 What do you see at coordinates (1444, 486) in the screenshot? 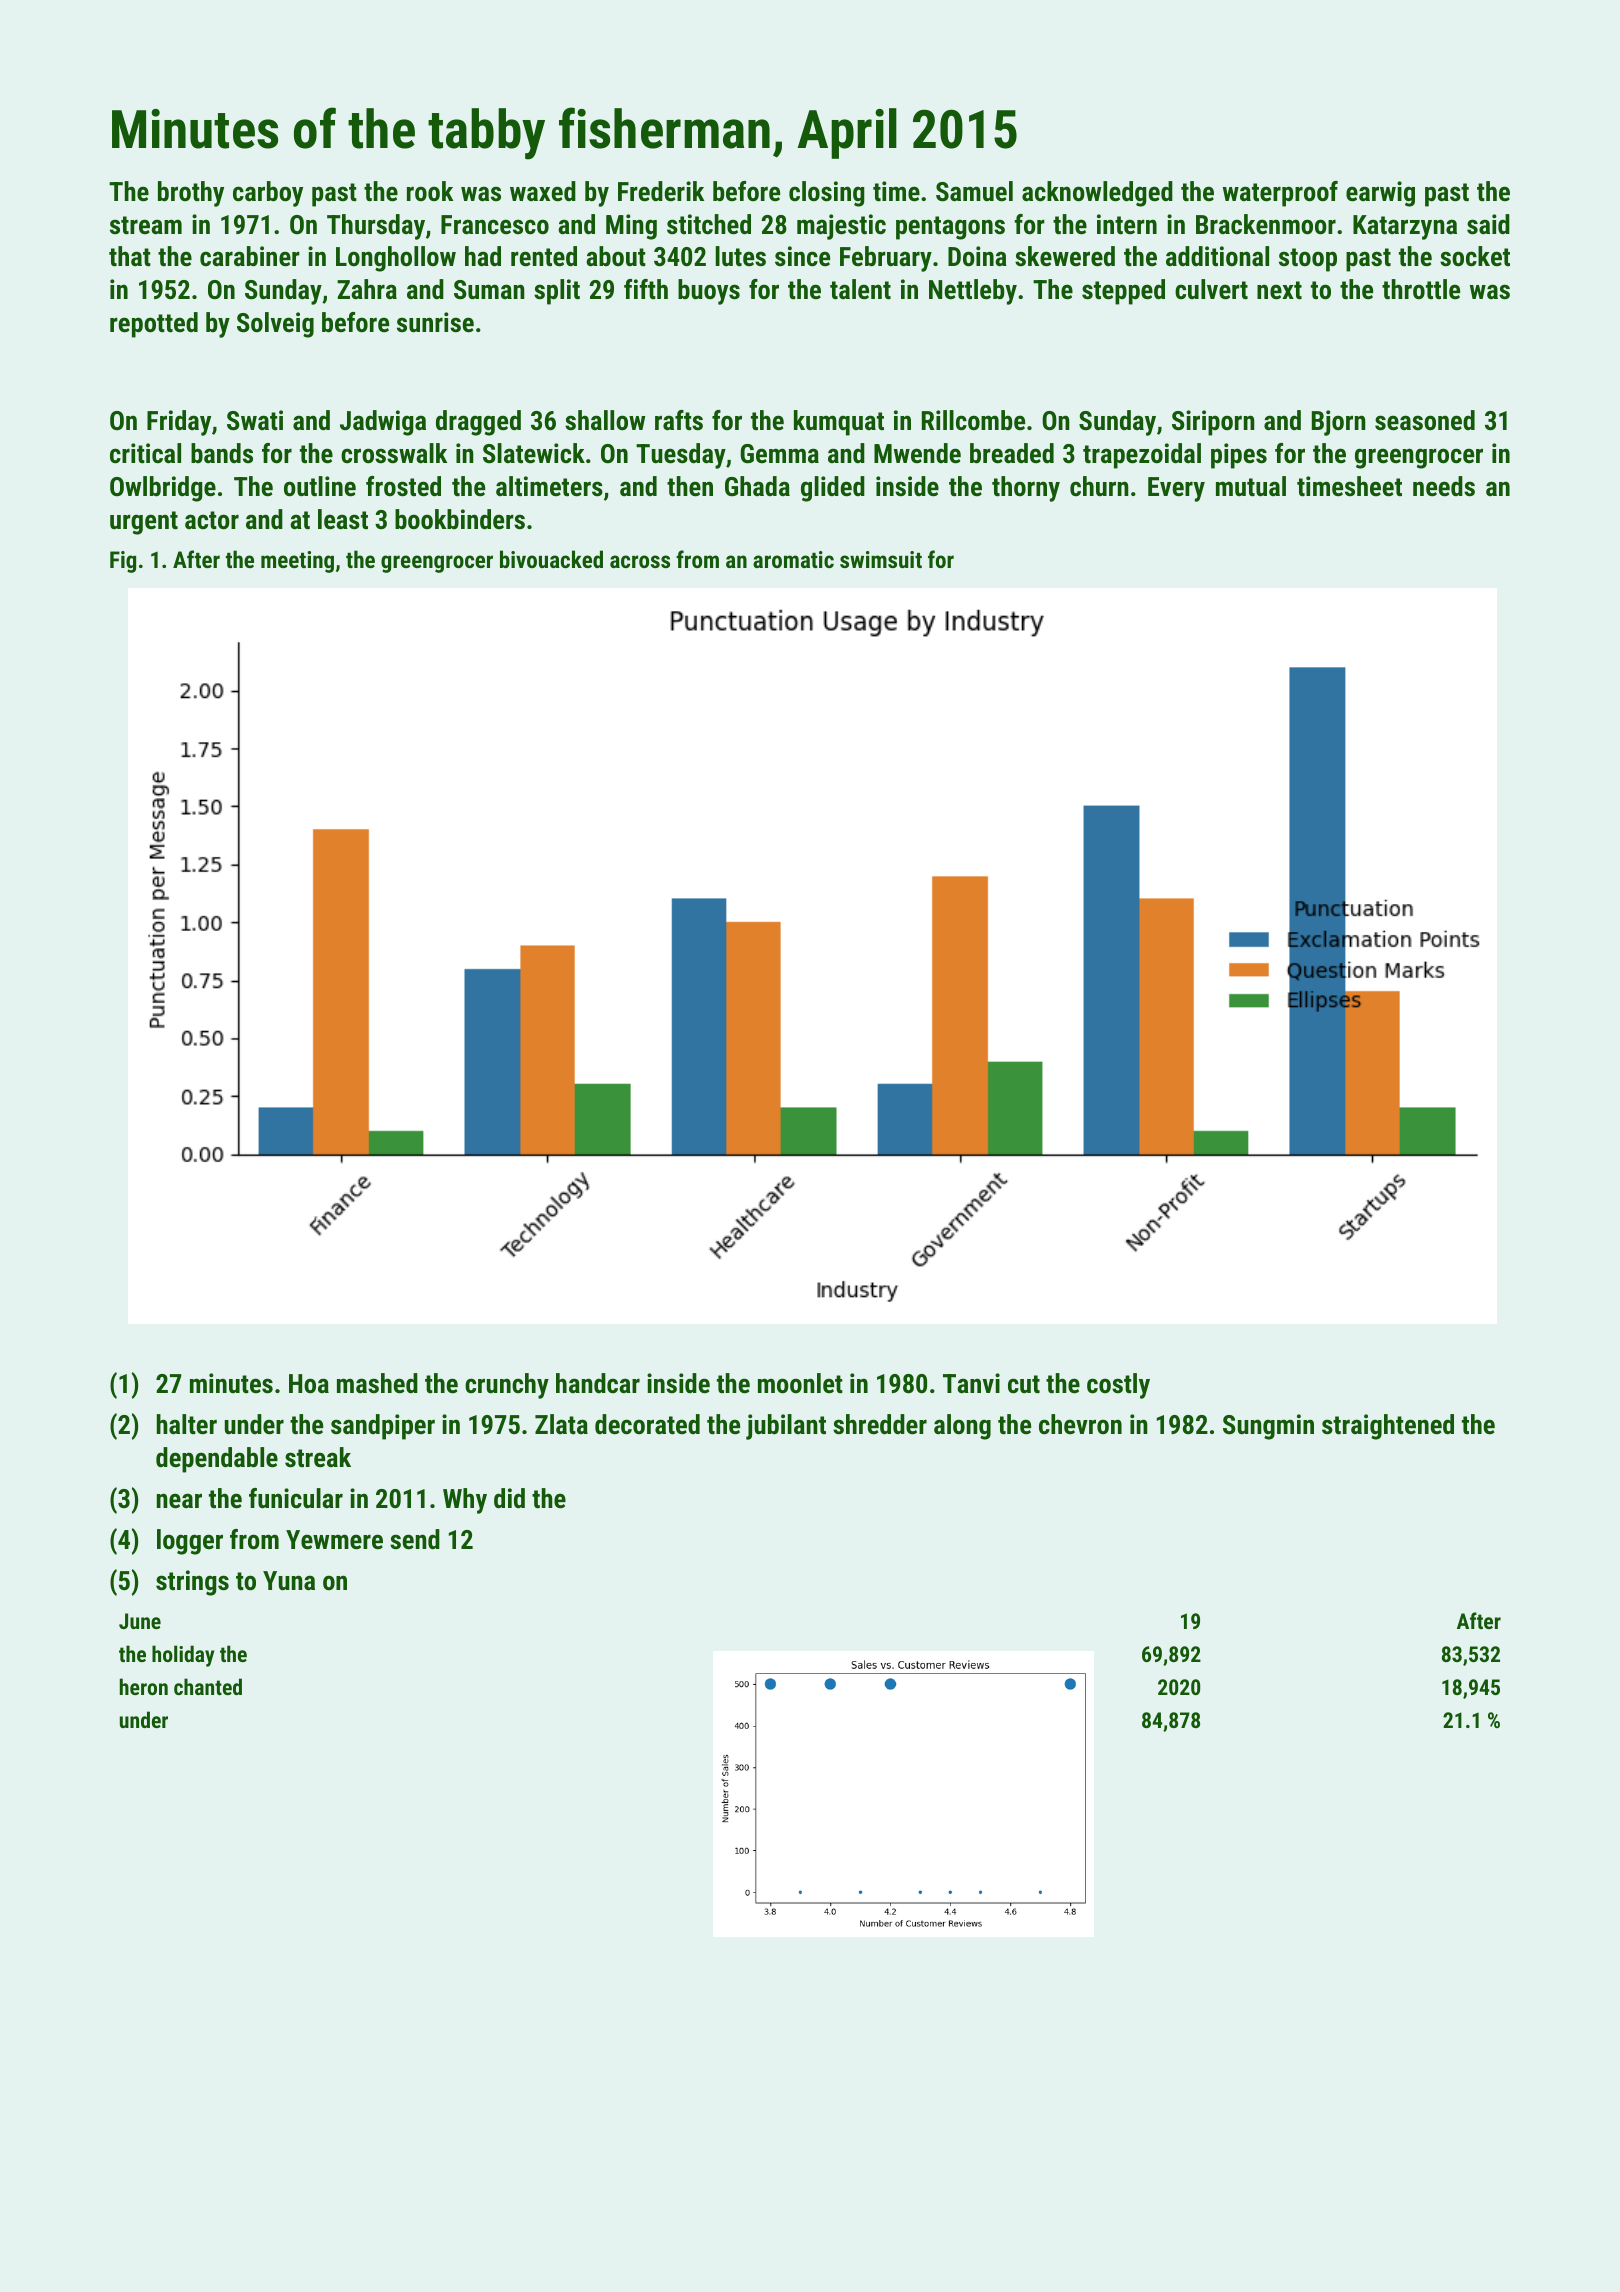
I see `needs` at bounding box center [1444, 486].
